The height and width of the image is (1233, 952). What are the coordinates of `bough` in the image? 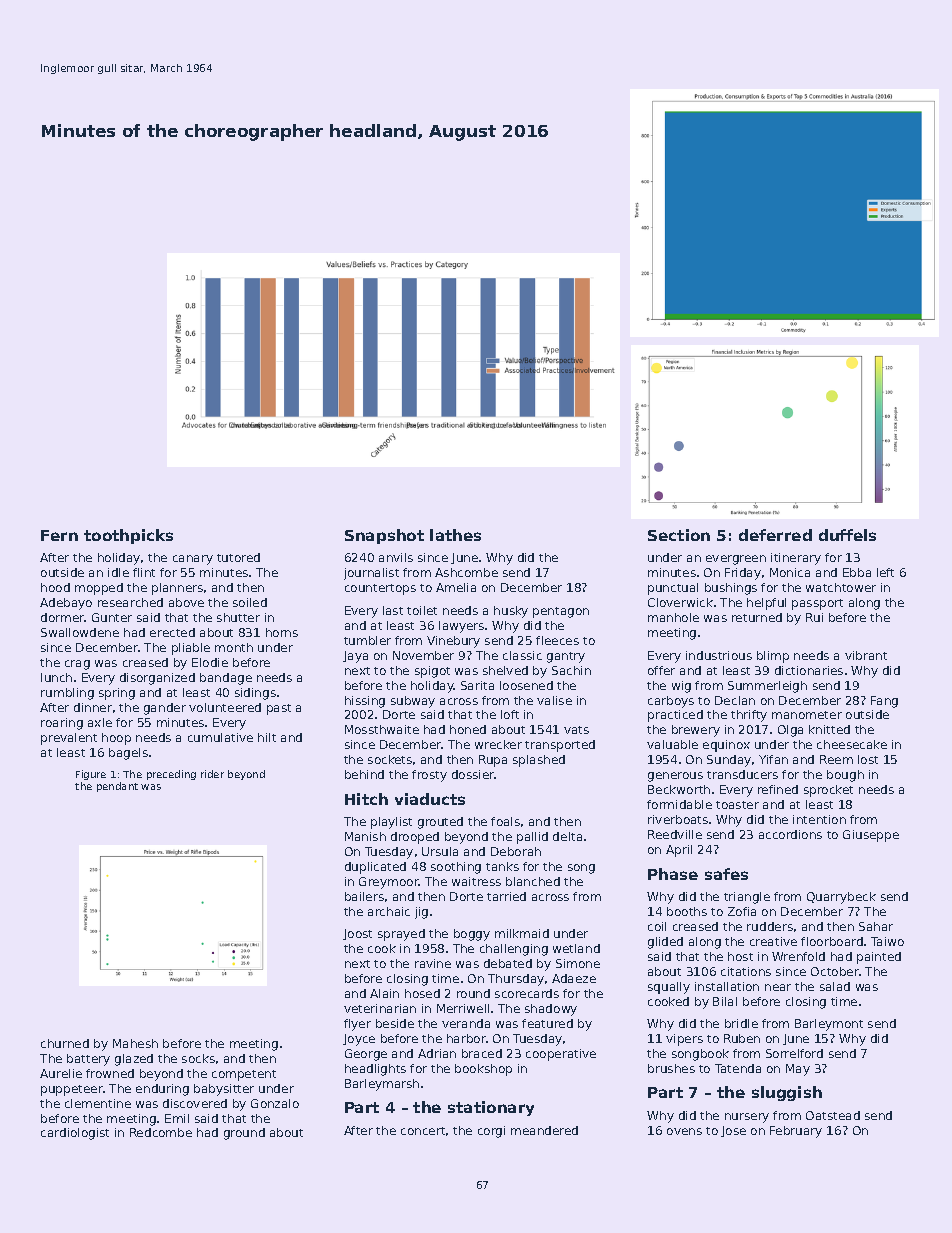 It's located at (845, 776).
